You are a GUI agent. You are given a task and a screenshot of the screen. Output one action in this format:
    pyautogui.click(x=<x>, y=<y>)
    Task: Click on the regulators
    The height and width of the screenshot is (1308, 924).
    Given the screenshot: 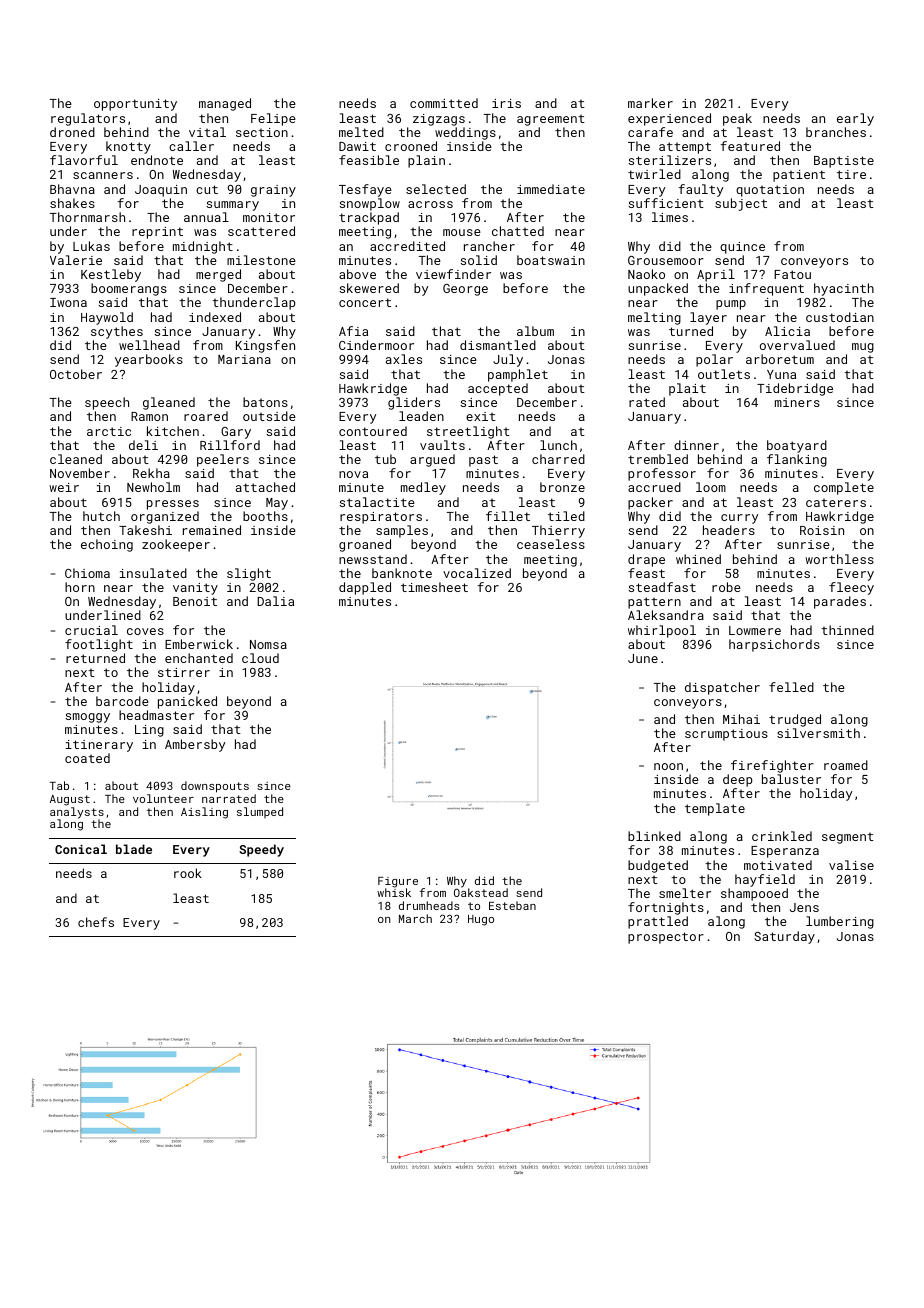 What is the action you would take?
    pyautogui.click(x=88, y=119)
